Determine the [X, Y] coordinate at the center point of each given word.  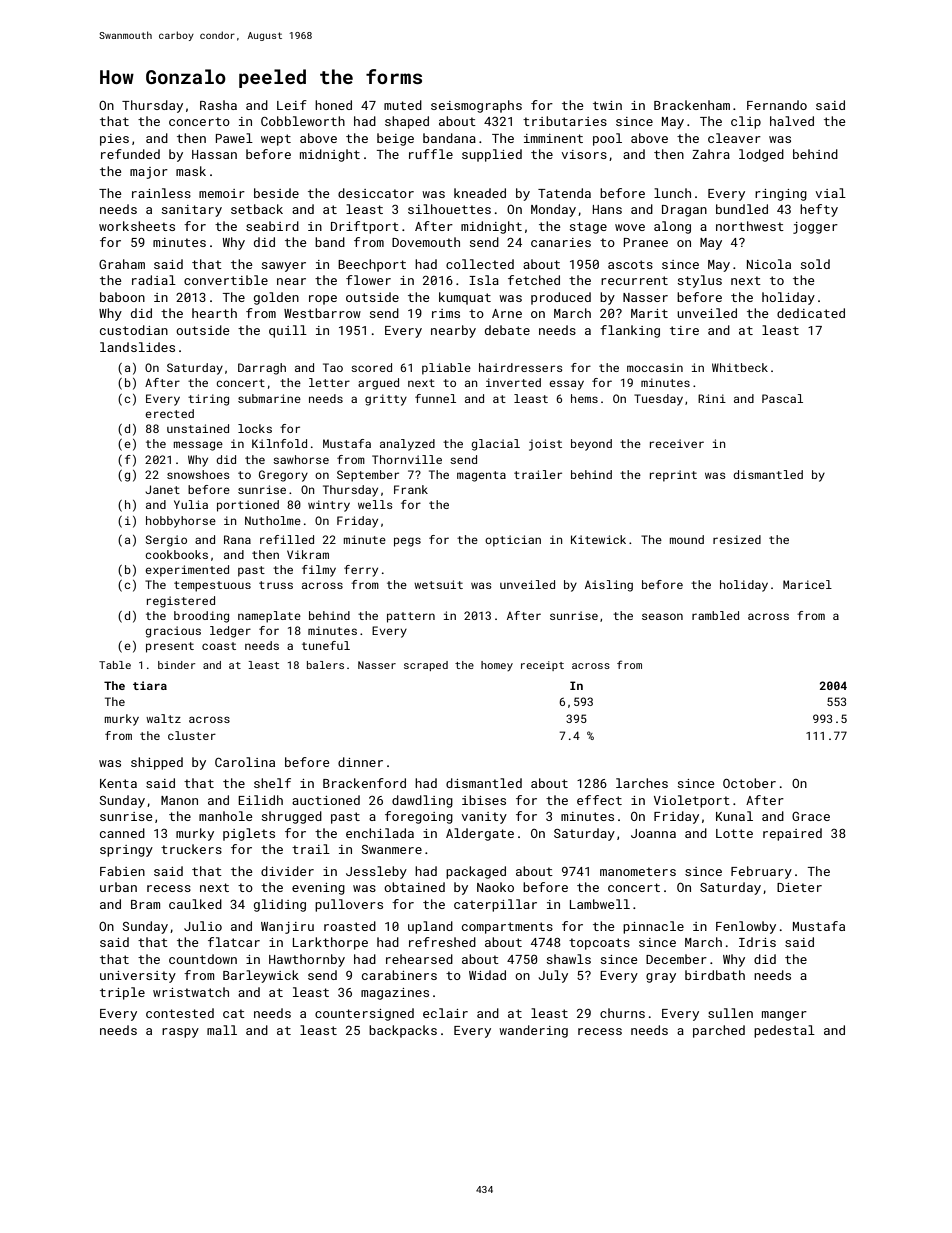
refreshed [442, 942]
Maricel [807, 584]
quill [288, 331]
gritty [386, 400]
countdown [203, 959]
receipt [542, 666]
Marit [649, 313]
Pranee [646, 242]
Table [115, 665]
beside [276, 193]
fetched [534, 280]
